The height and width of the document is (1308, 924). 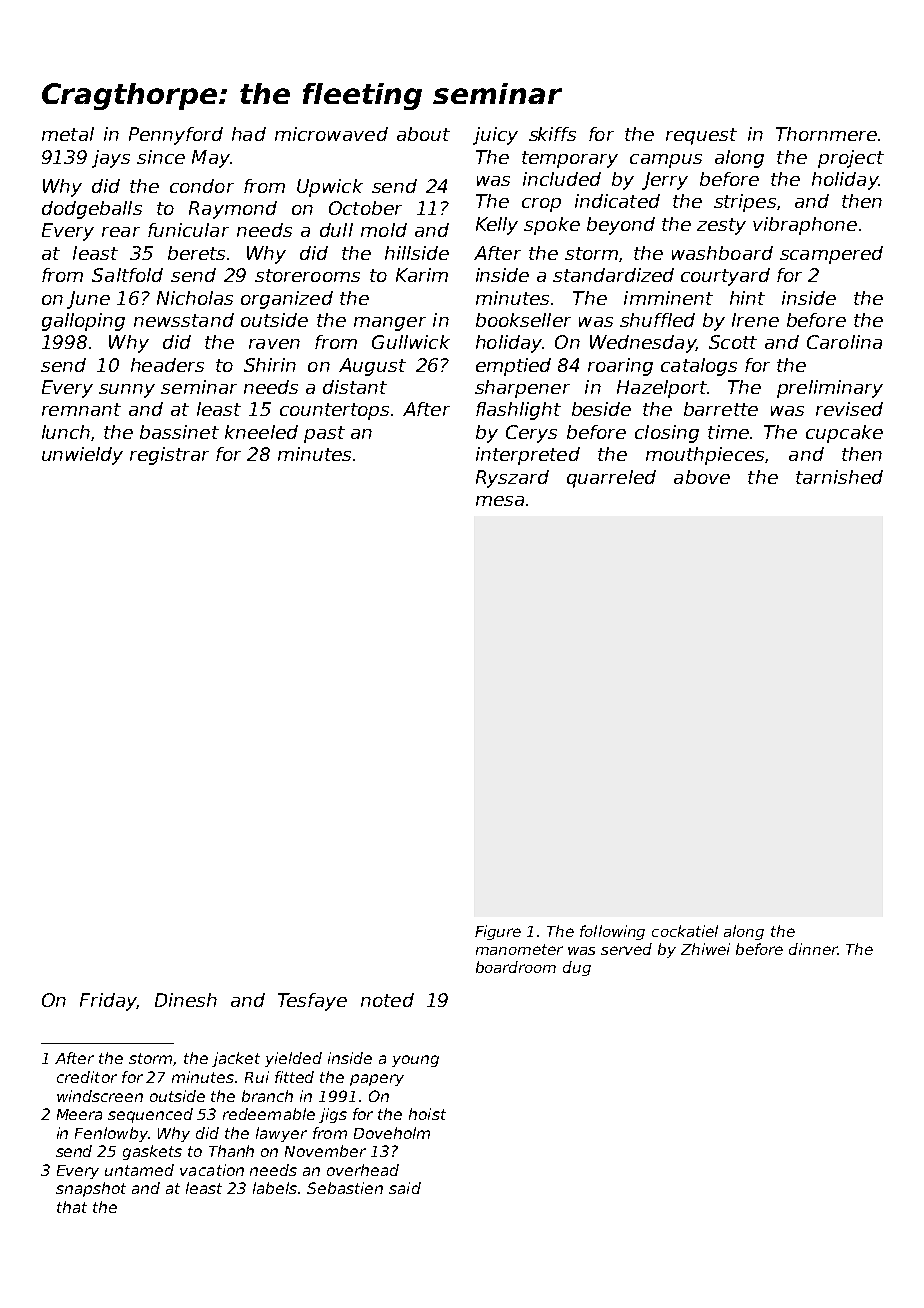 I want to click on June, so click(x=88, y=300).
